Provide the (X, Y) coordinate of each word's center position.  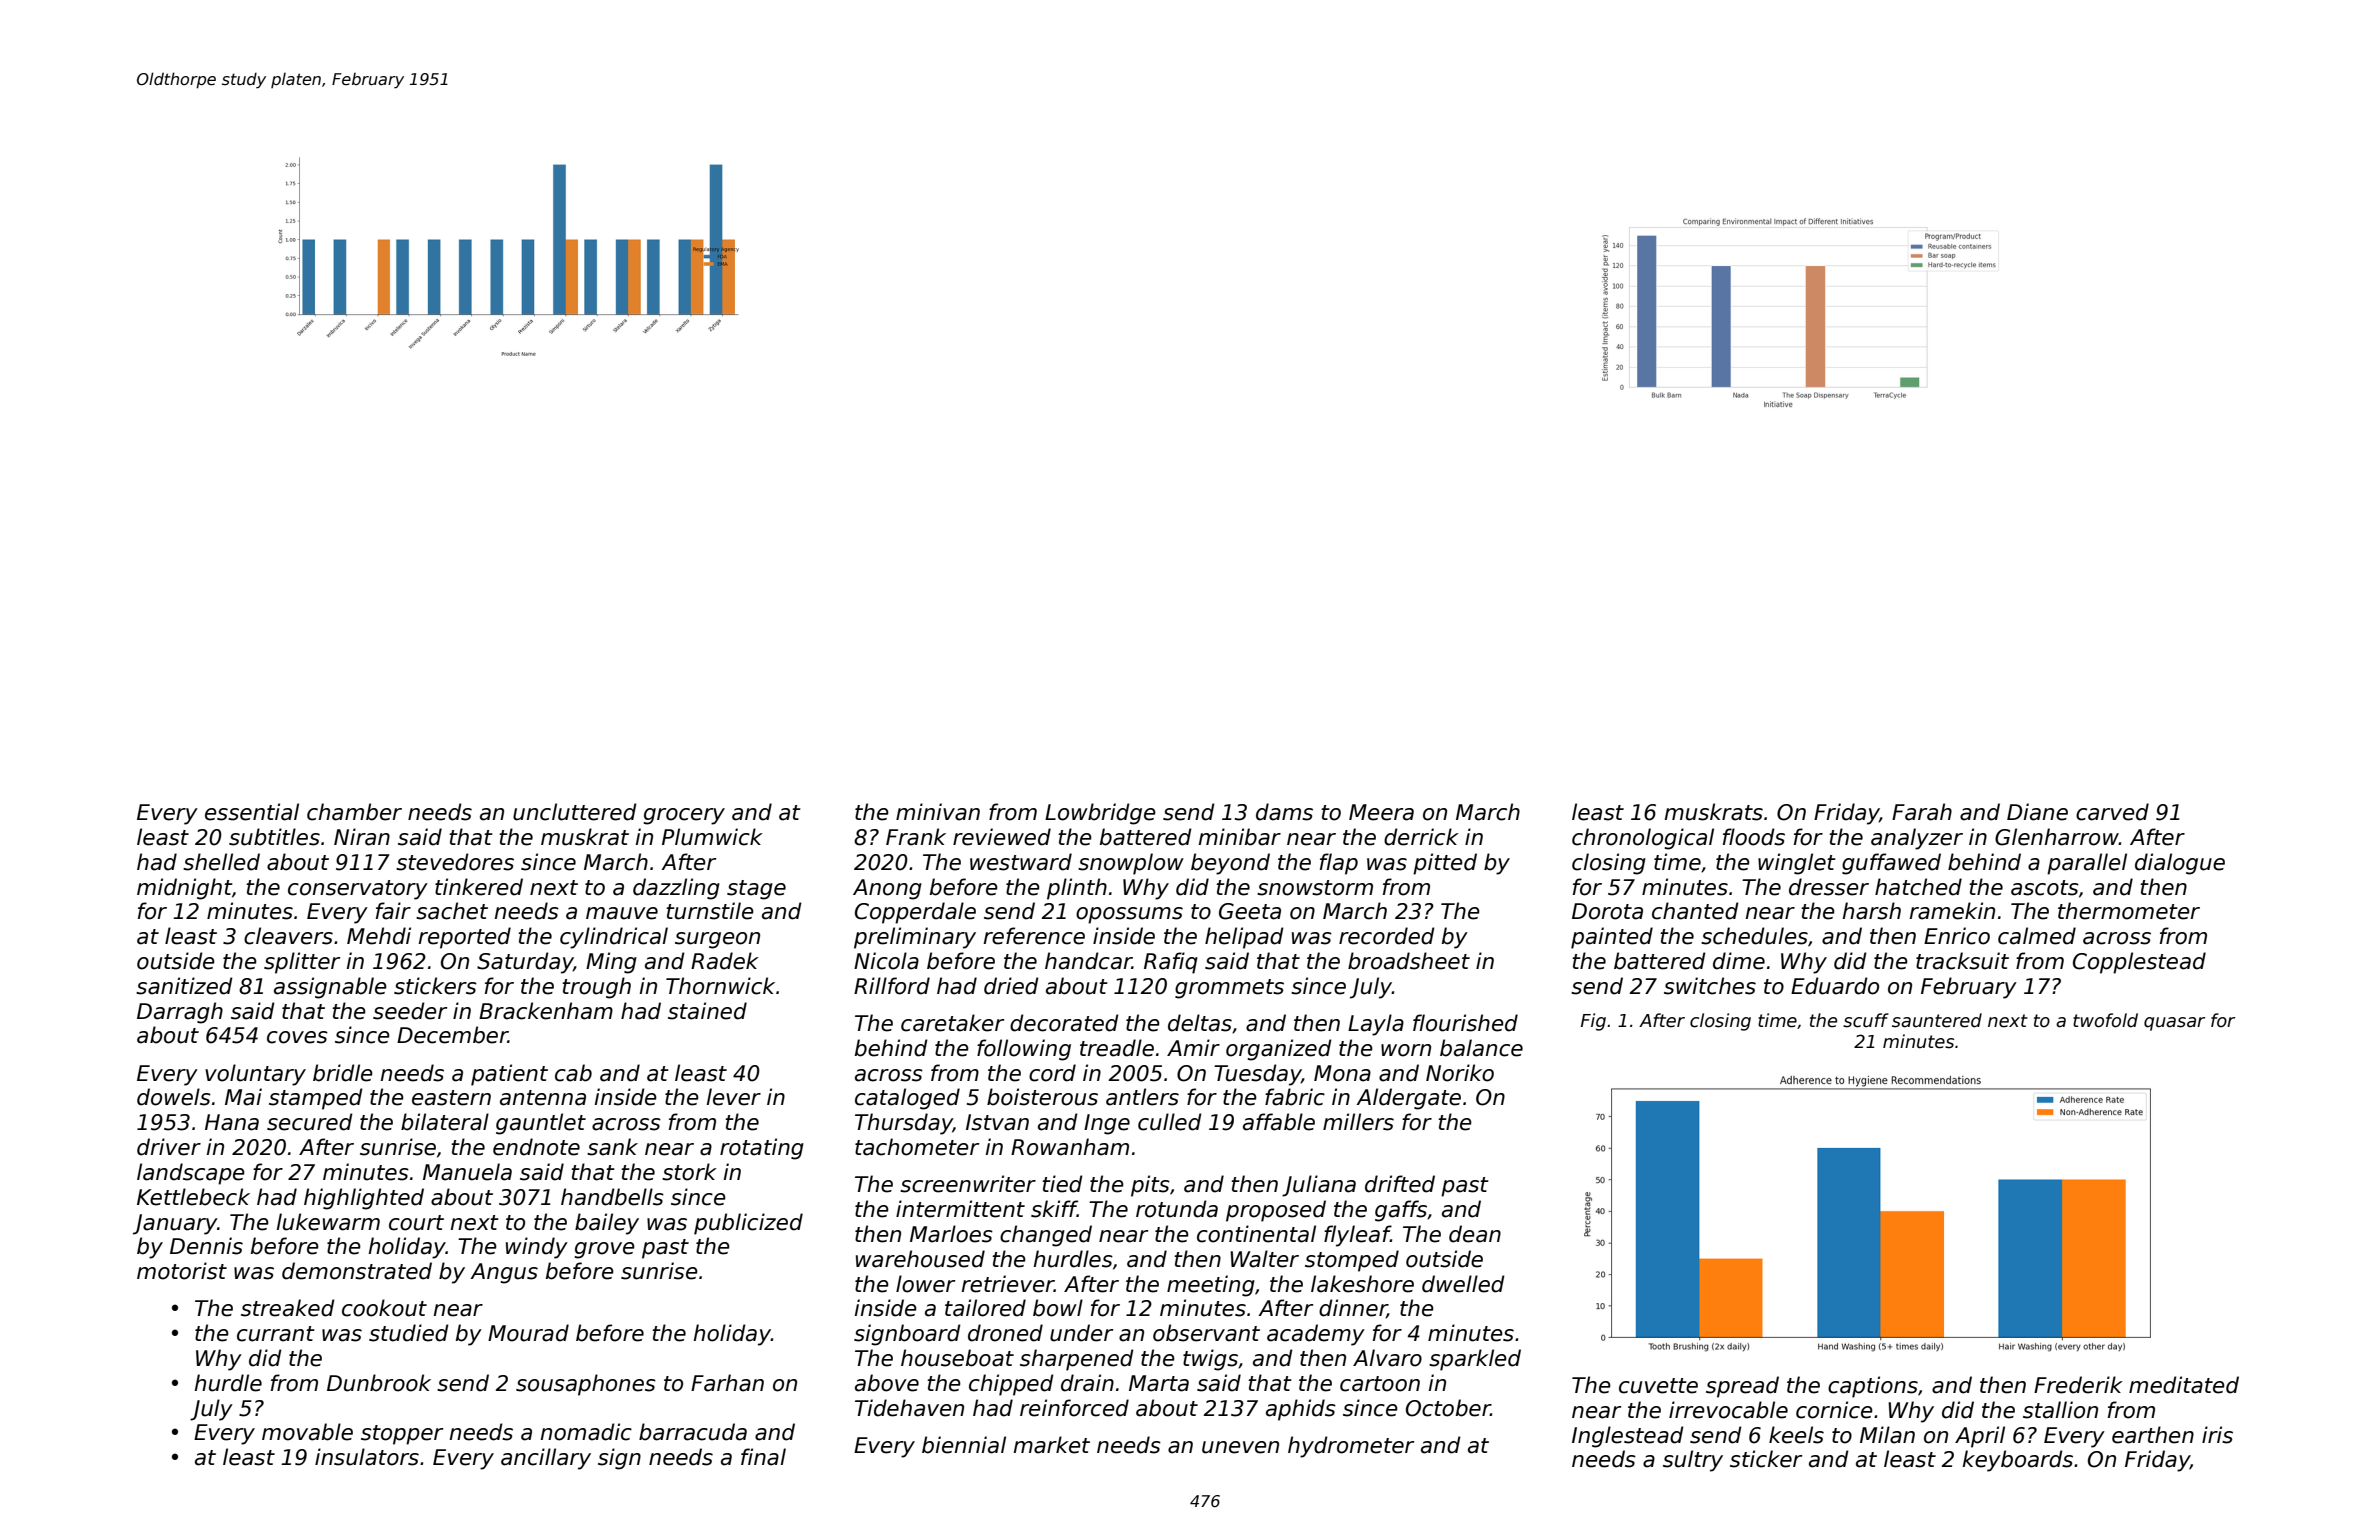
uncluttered (575, 812)
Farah (1922, 812)
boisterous (1042, 1097)
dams (1284, 812)
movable (307, 1432)
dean (1475, 1234)
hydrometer (1351, 1447)
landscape (191, 1174)
